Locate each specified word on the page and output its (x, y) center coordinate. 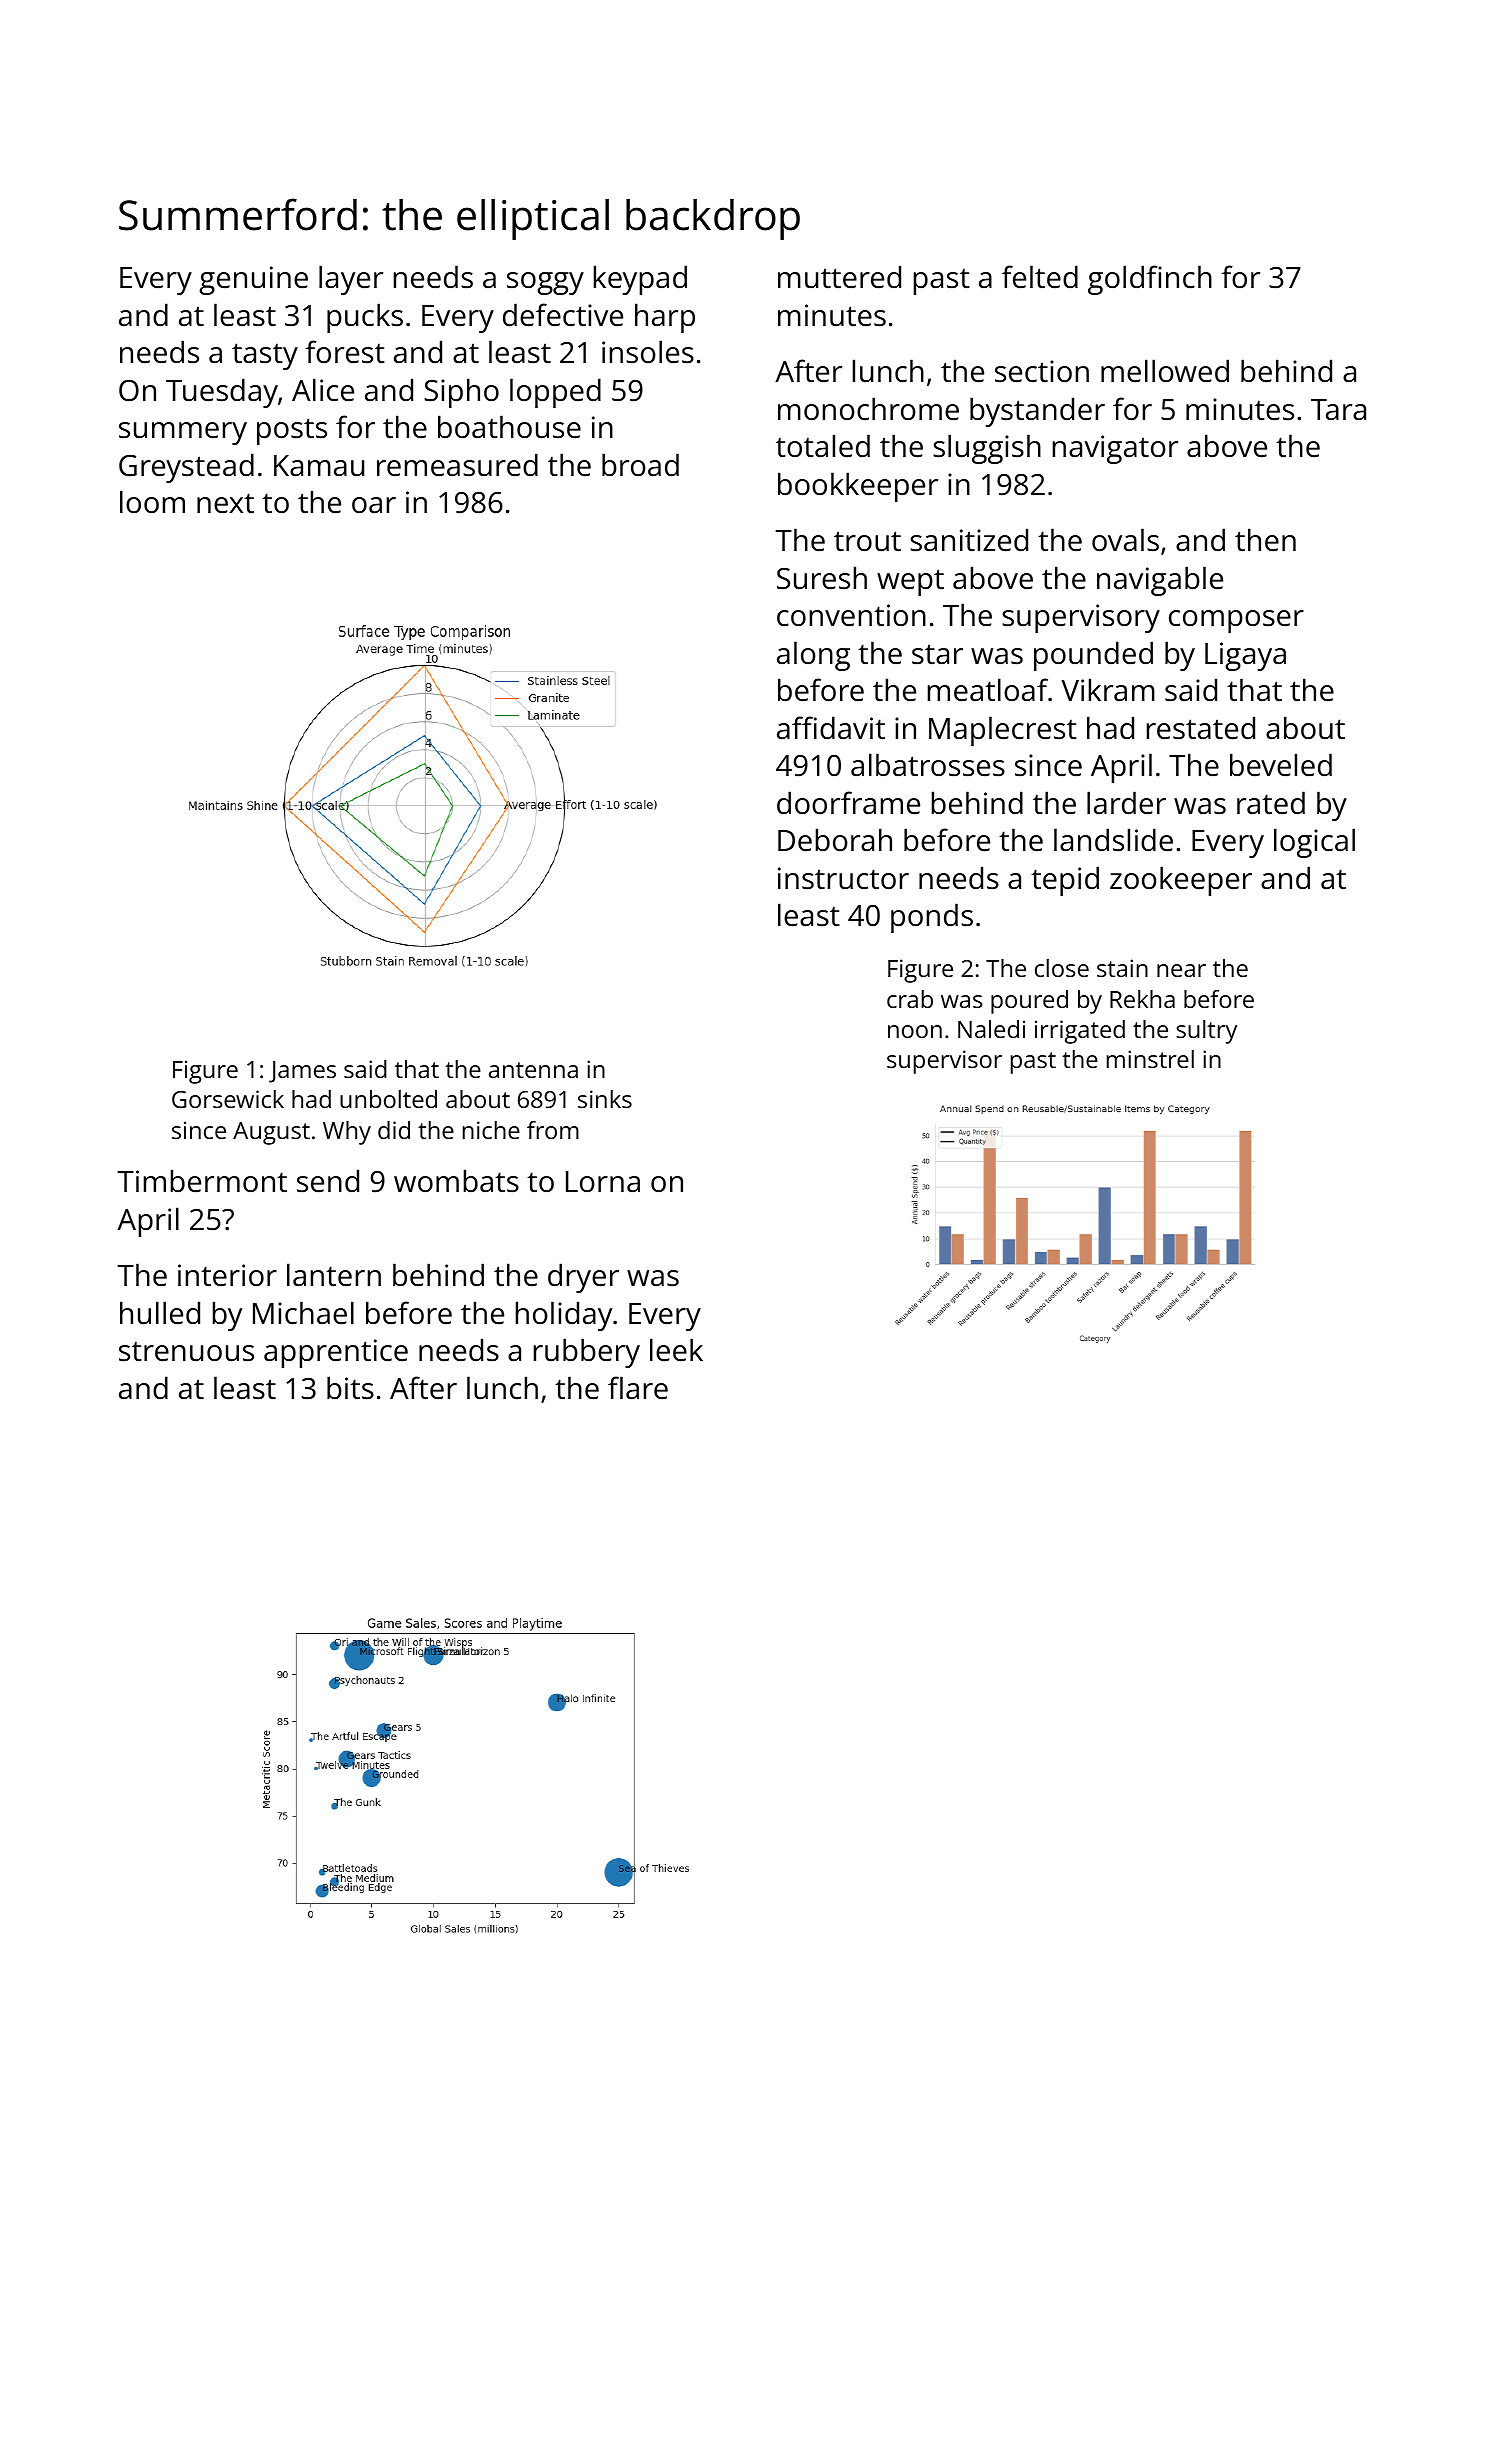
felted (1040, 277)
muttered (839, 277)
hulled (160, 1313)
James (302, 1072)
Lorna (603, 1182)
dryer (583, 1278)
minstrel (1150, 1059)
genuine (253, 280)
